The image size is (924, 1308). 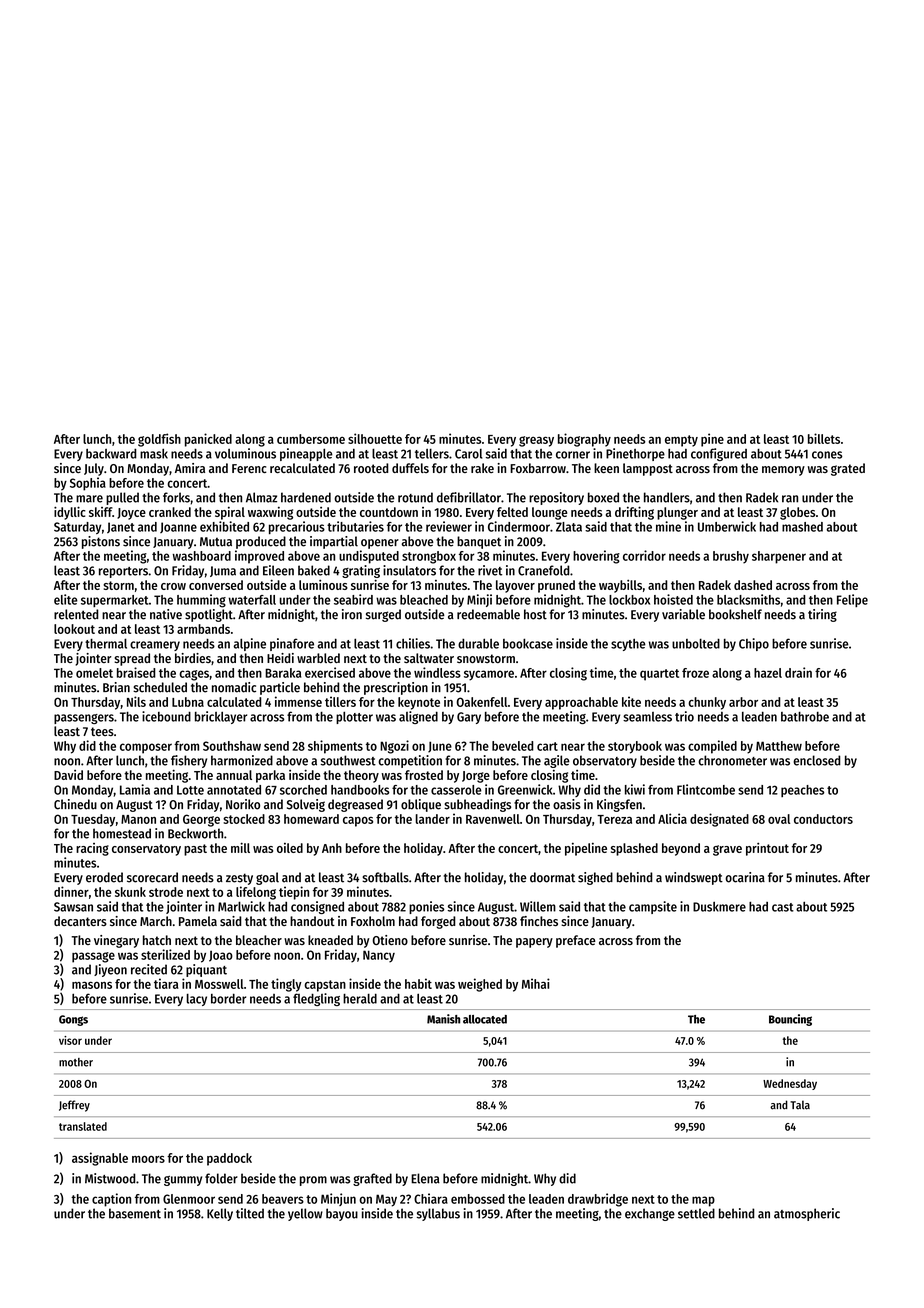 I want to click on basement, so click(x=135, y=1213).
